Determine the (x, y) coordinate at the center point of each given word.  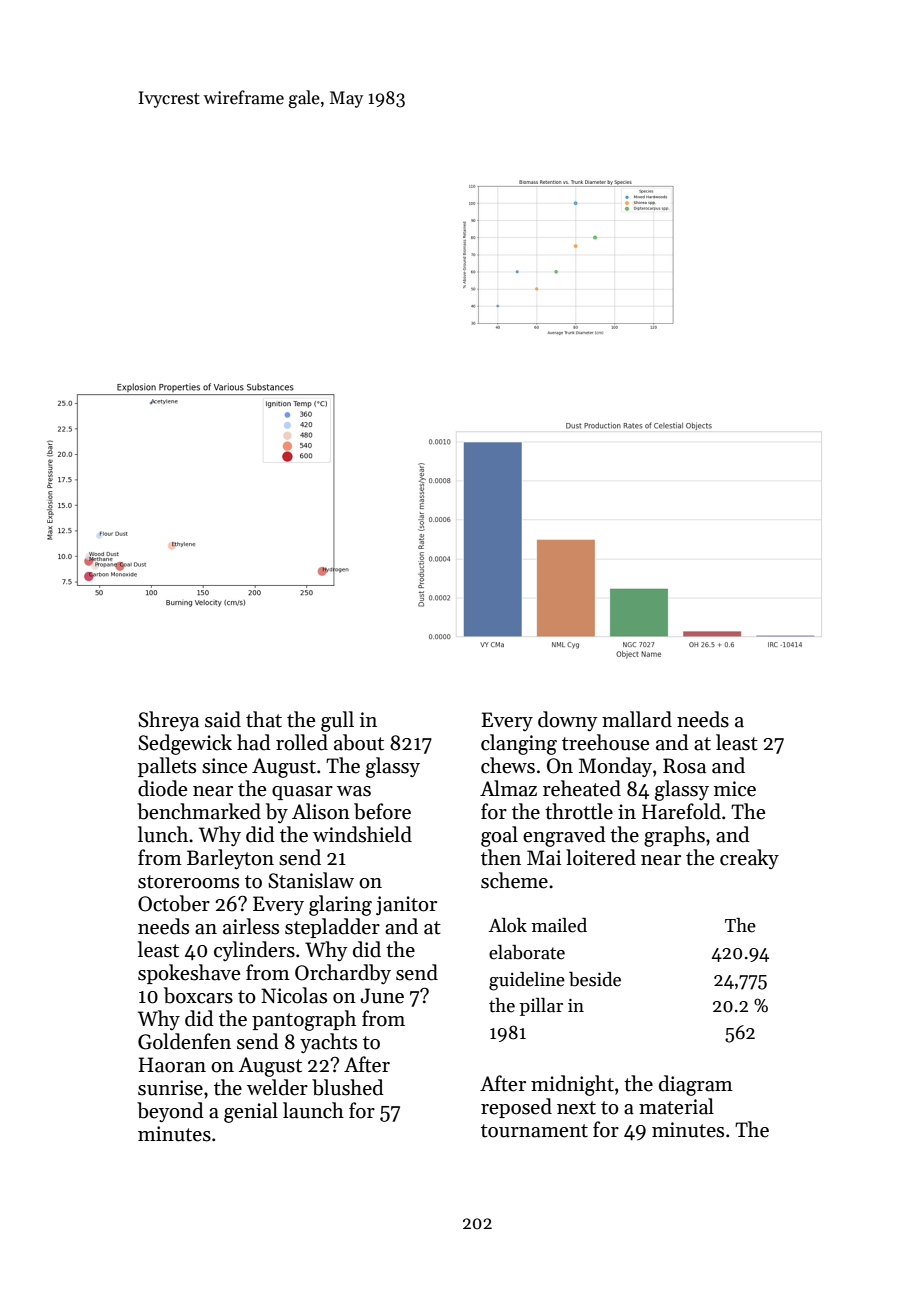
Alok (508, 925)
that (264, 719)
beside (595, 979)
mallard (637, 719)
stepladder (332, 928)
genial (251, 1112)
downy (568, 721)
